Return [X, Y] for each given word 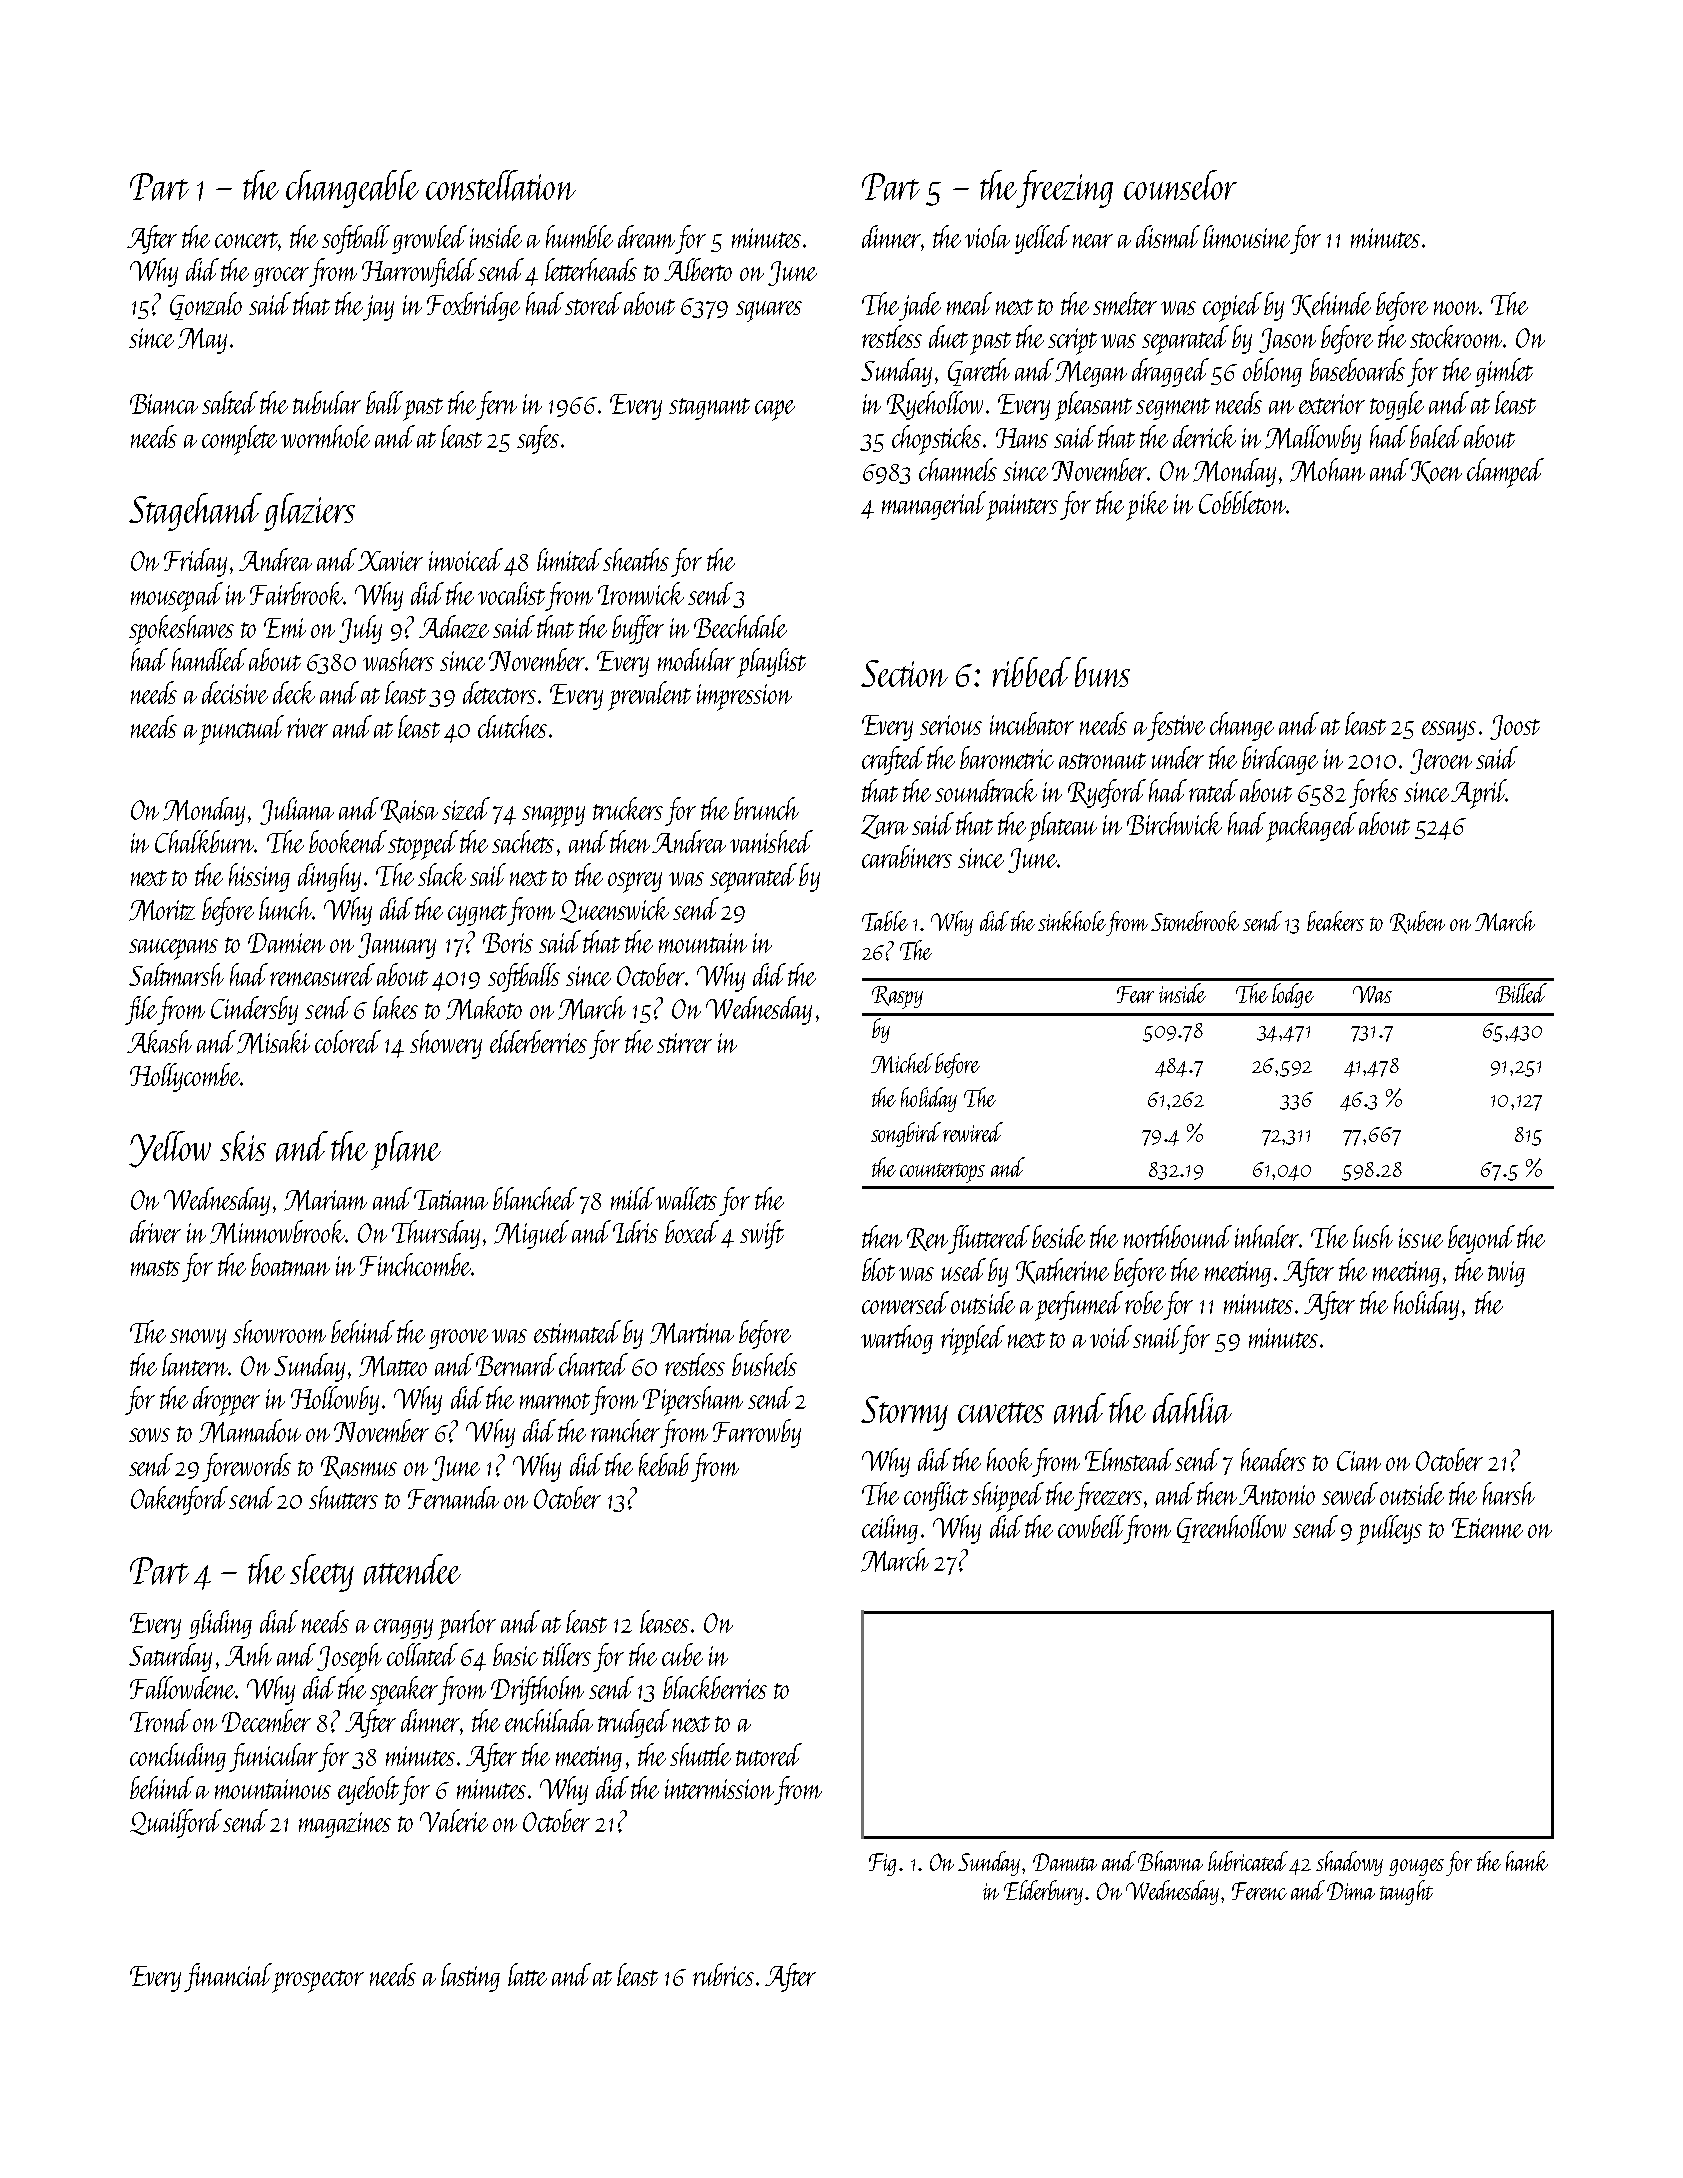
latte [527, 1974]
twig [1506, 1274]
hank [1527, 1861]
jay [378, 308]
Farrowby [757, 1433]
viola [987, 236]
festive [1176, 726]
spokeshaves [181, 630]
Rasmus [359, 1467]
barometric [1007, 757]
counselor [1180, 185]
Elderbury [1043, 1892]
